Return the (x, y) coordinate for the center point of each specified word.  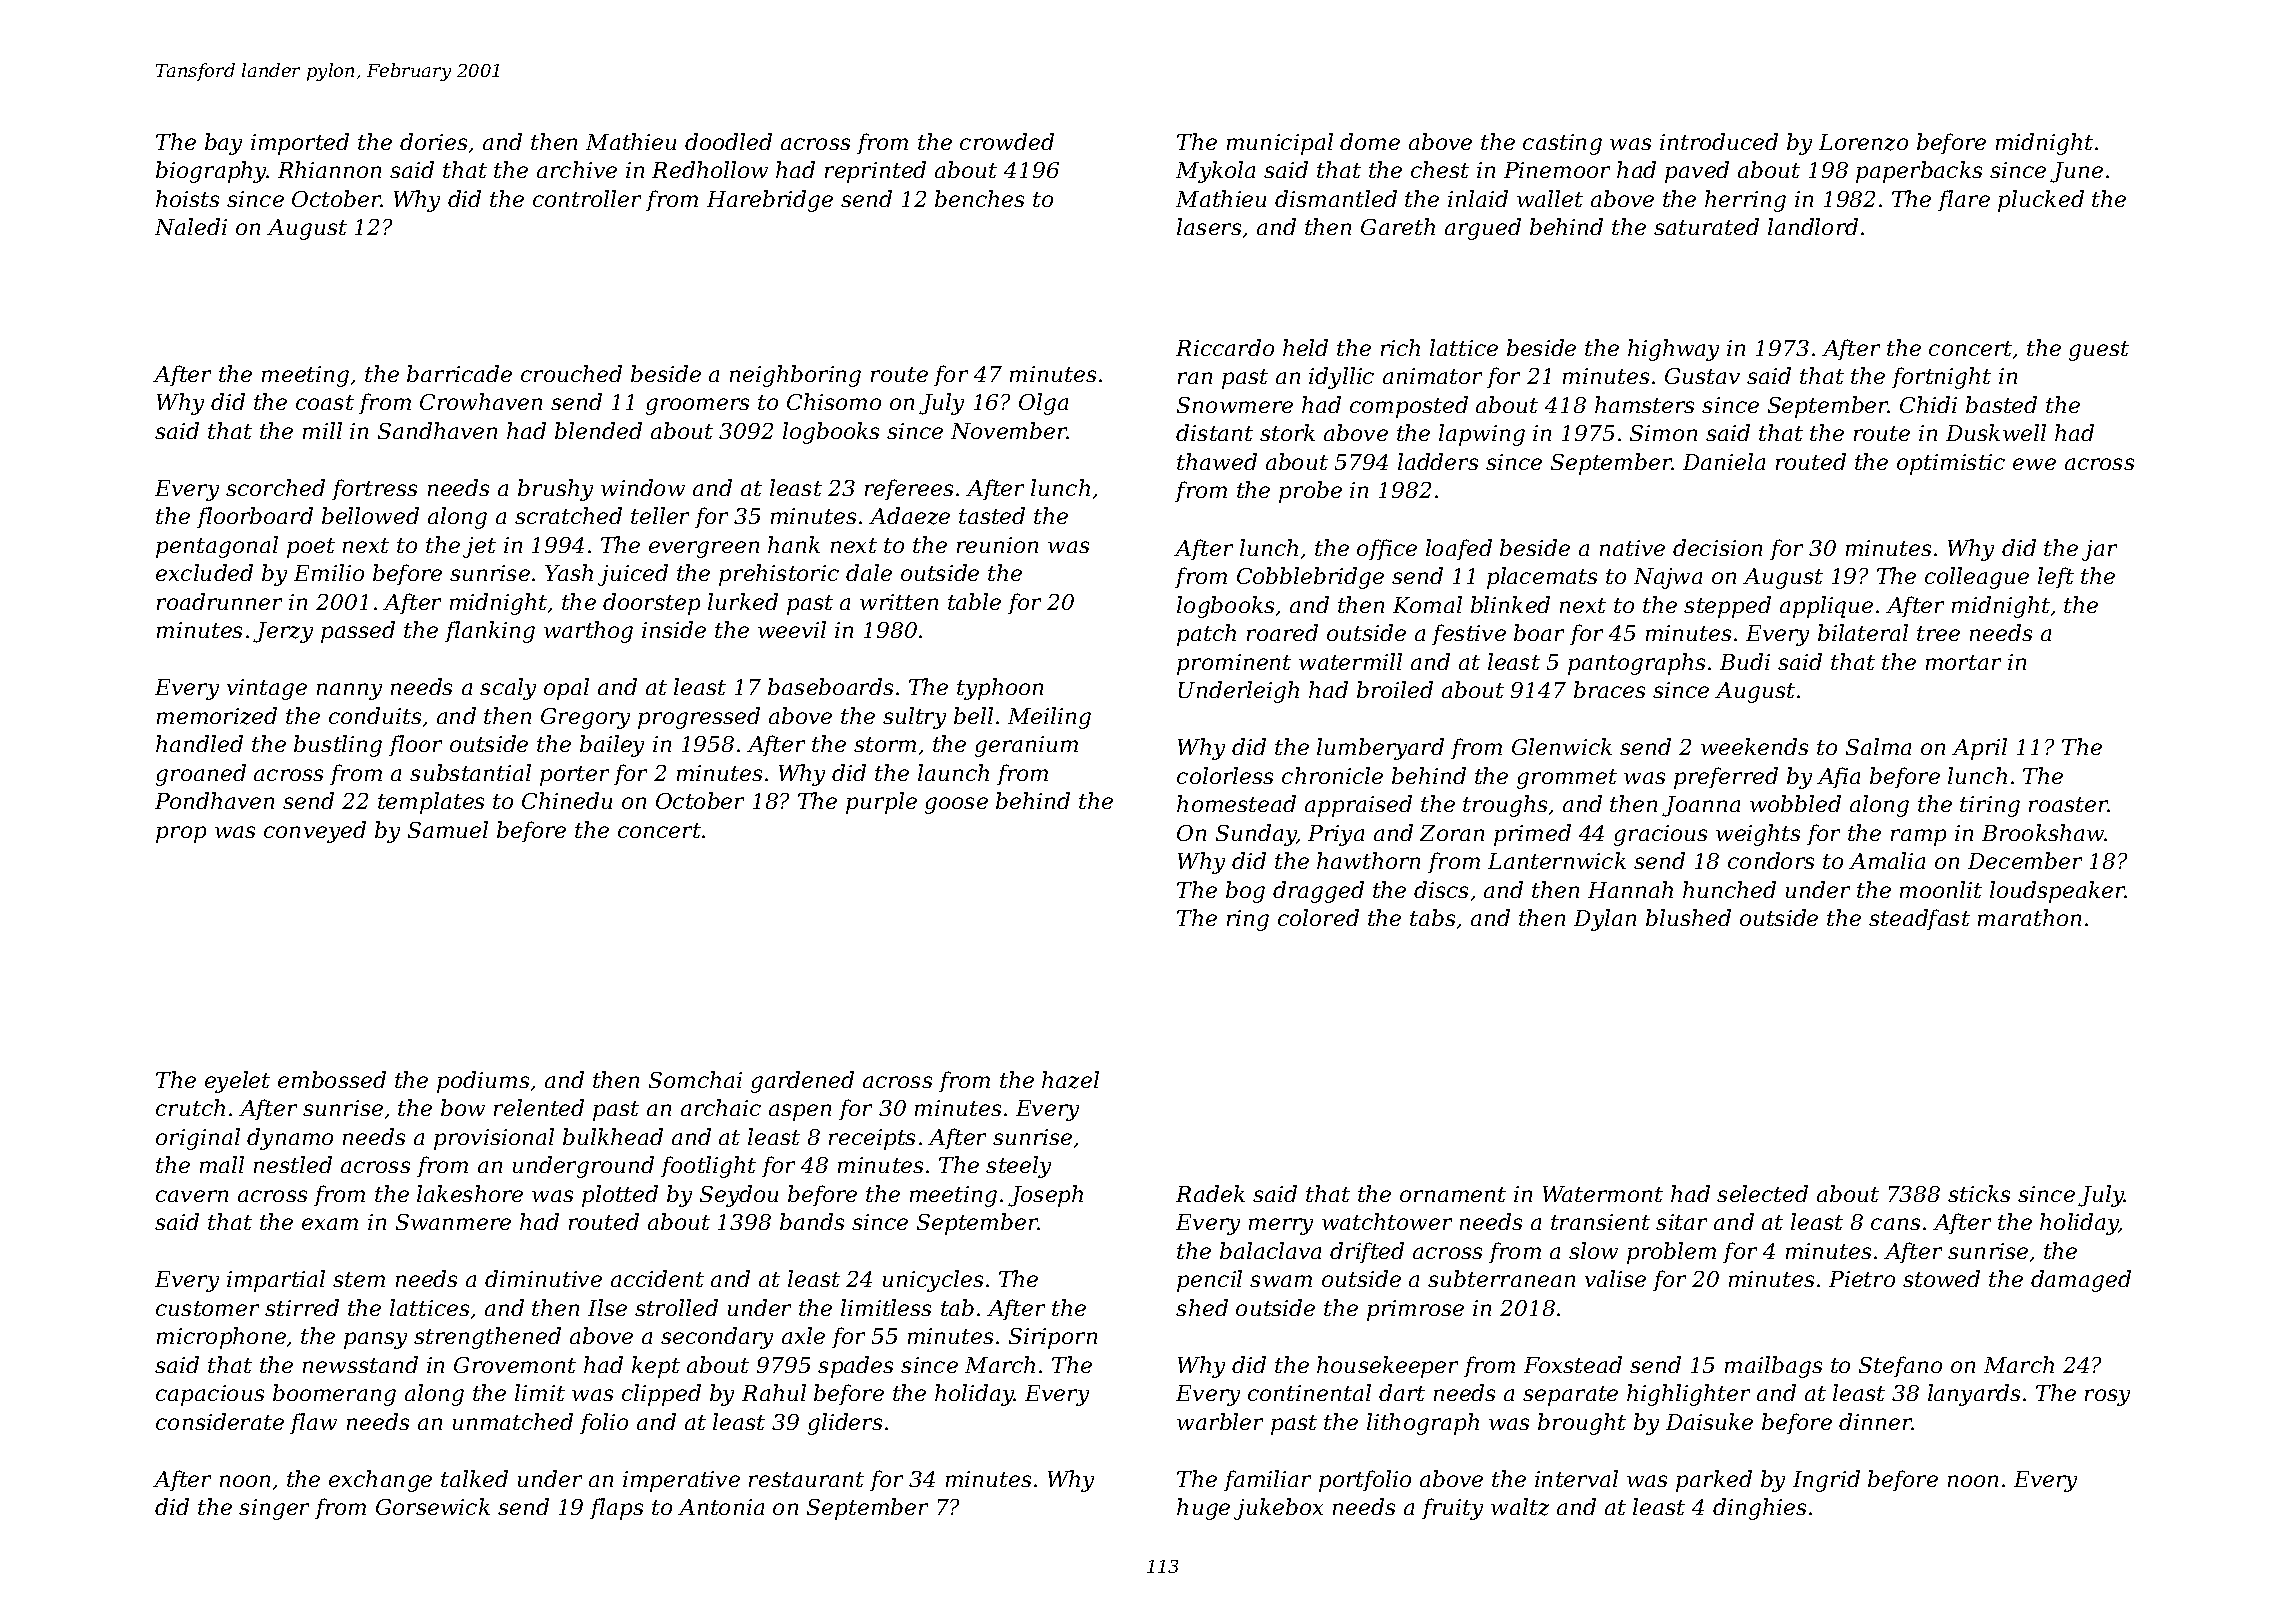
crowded (1007, 141)
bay (223, 144)
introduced (1719, 141)
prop (181, 834)
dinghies (1759, 1509)
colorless (1225, 775)
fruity (1452, 1509)
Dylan (1605, 920)
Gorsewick (433, 1506)
